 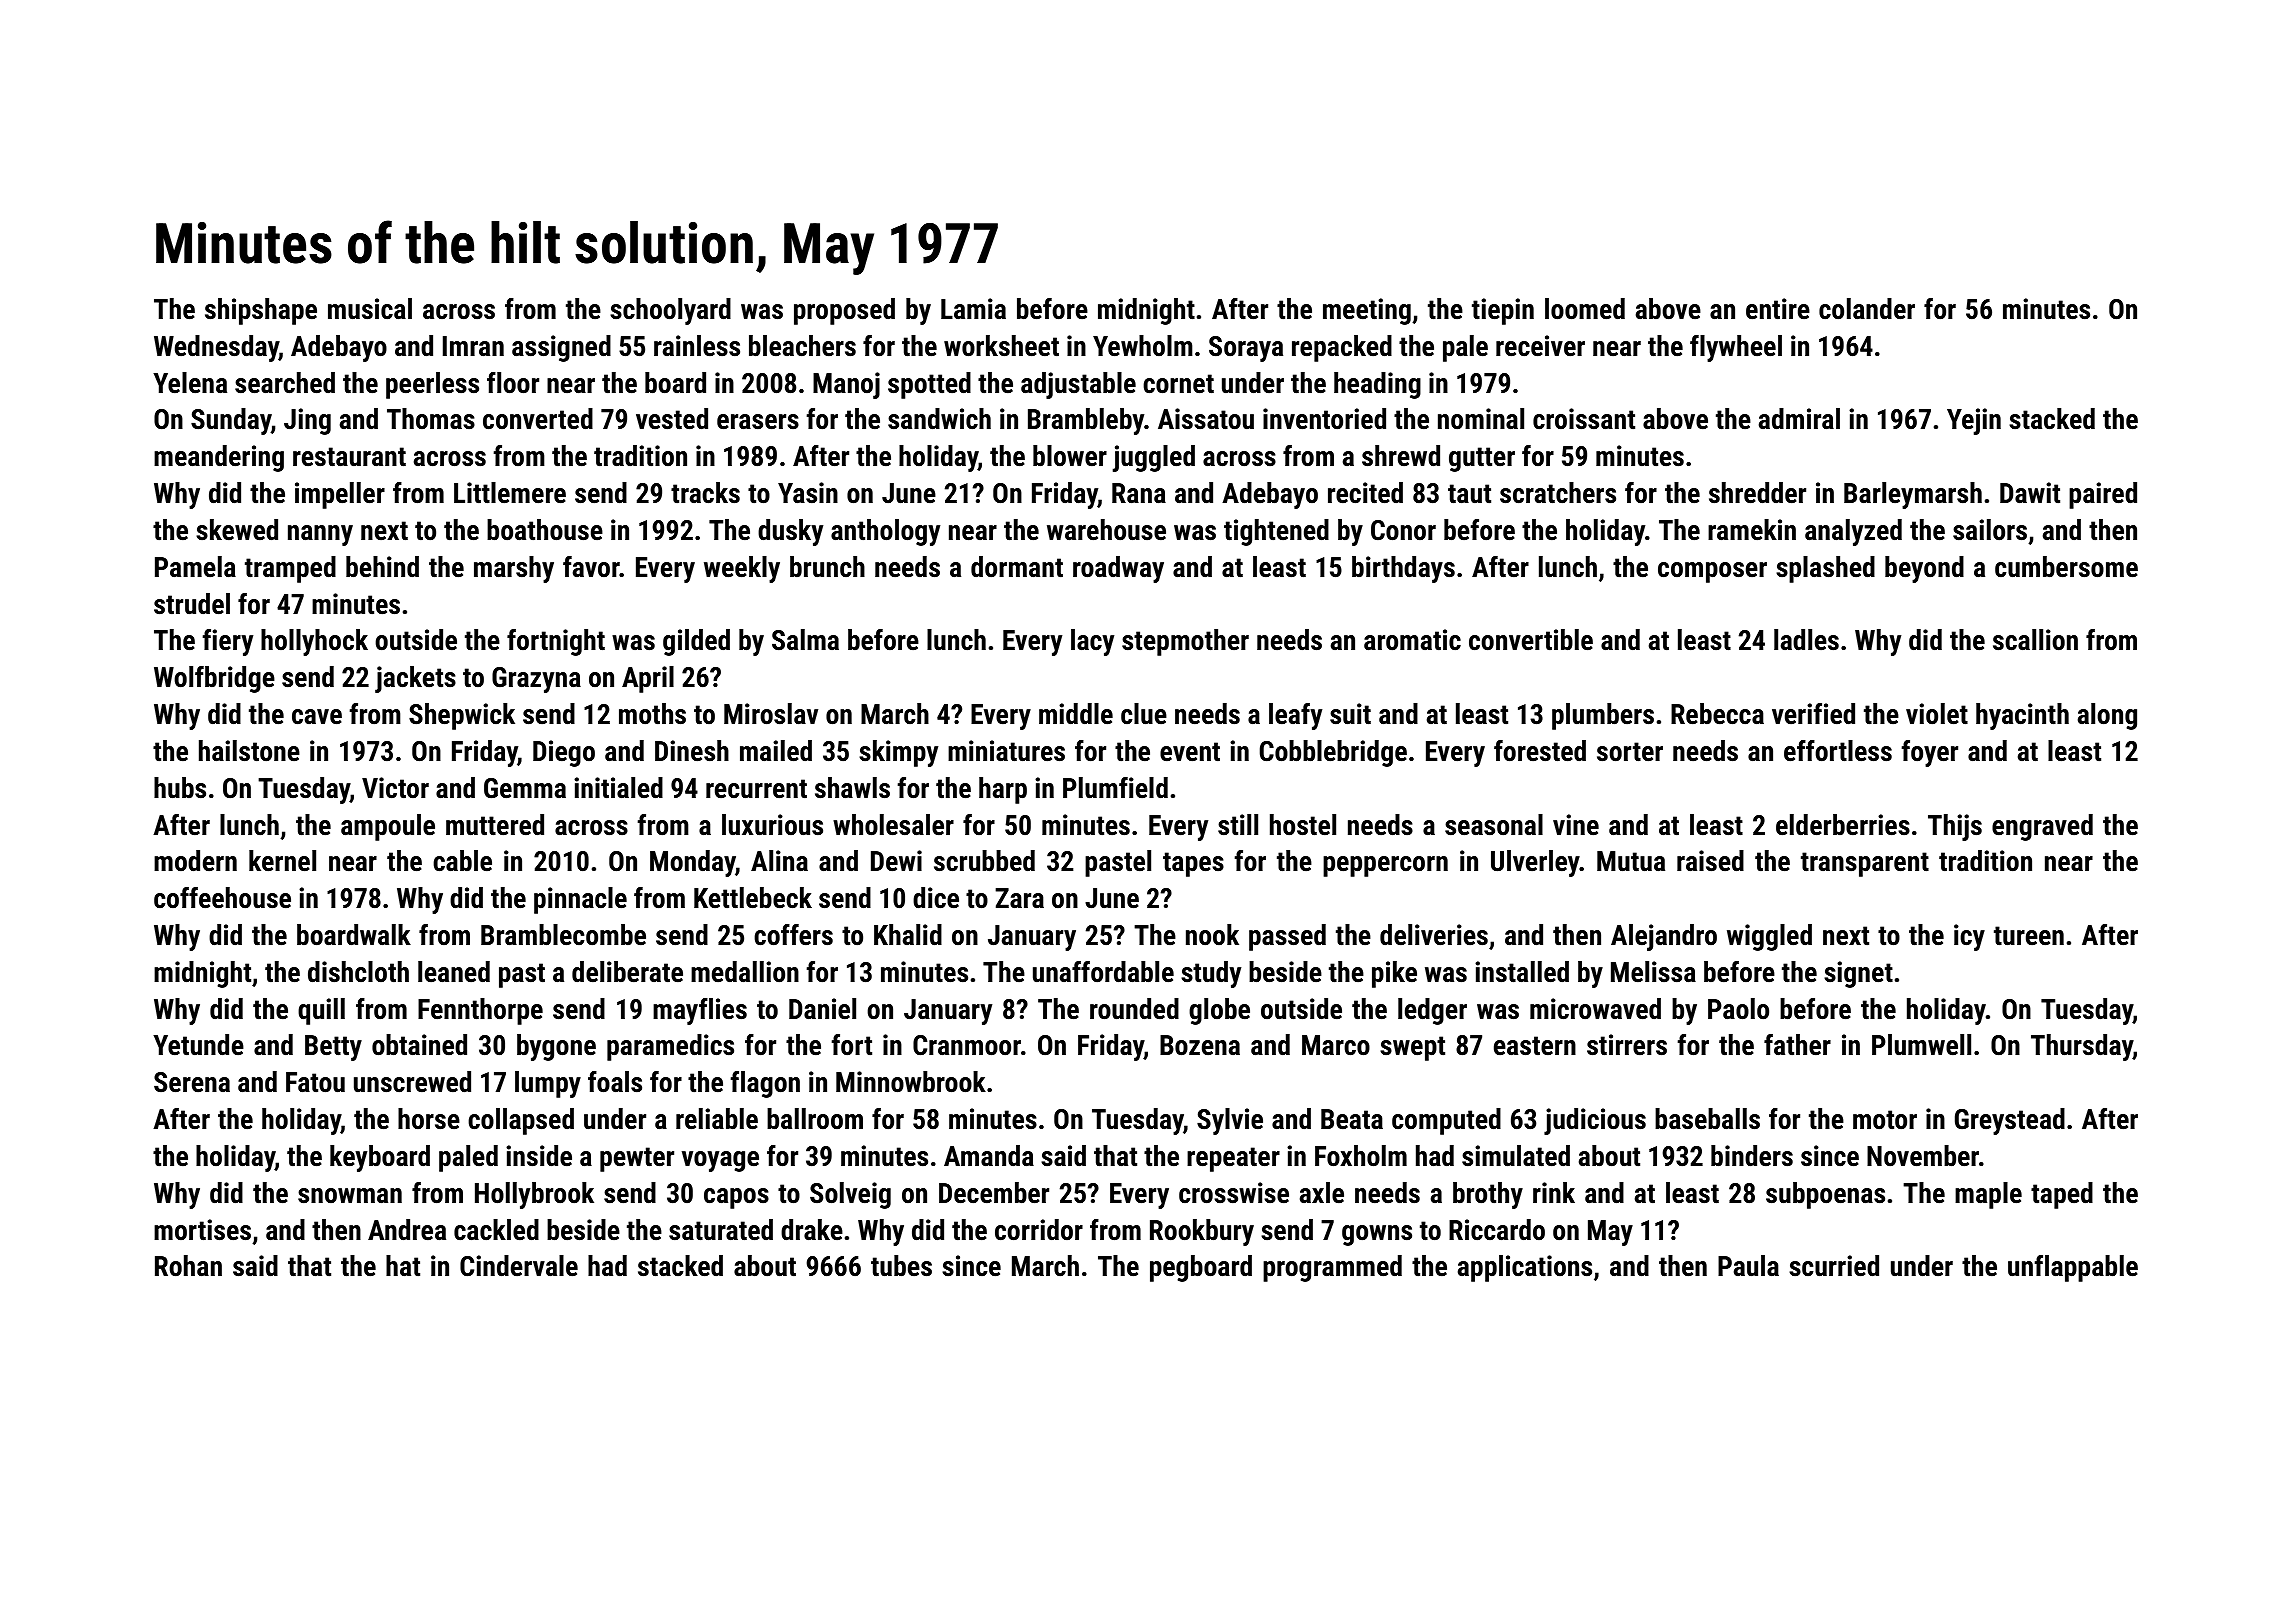 What do you see at coordinates (214, 679) in the screenshot?
I see `Wolfbridge` at bounding box center [214, 679].
